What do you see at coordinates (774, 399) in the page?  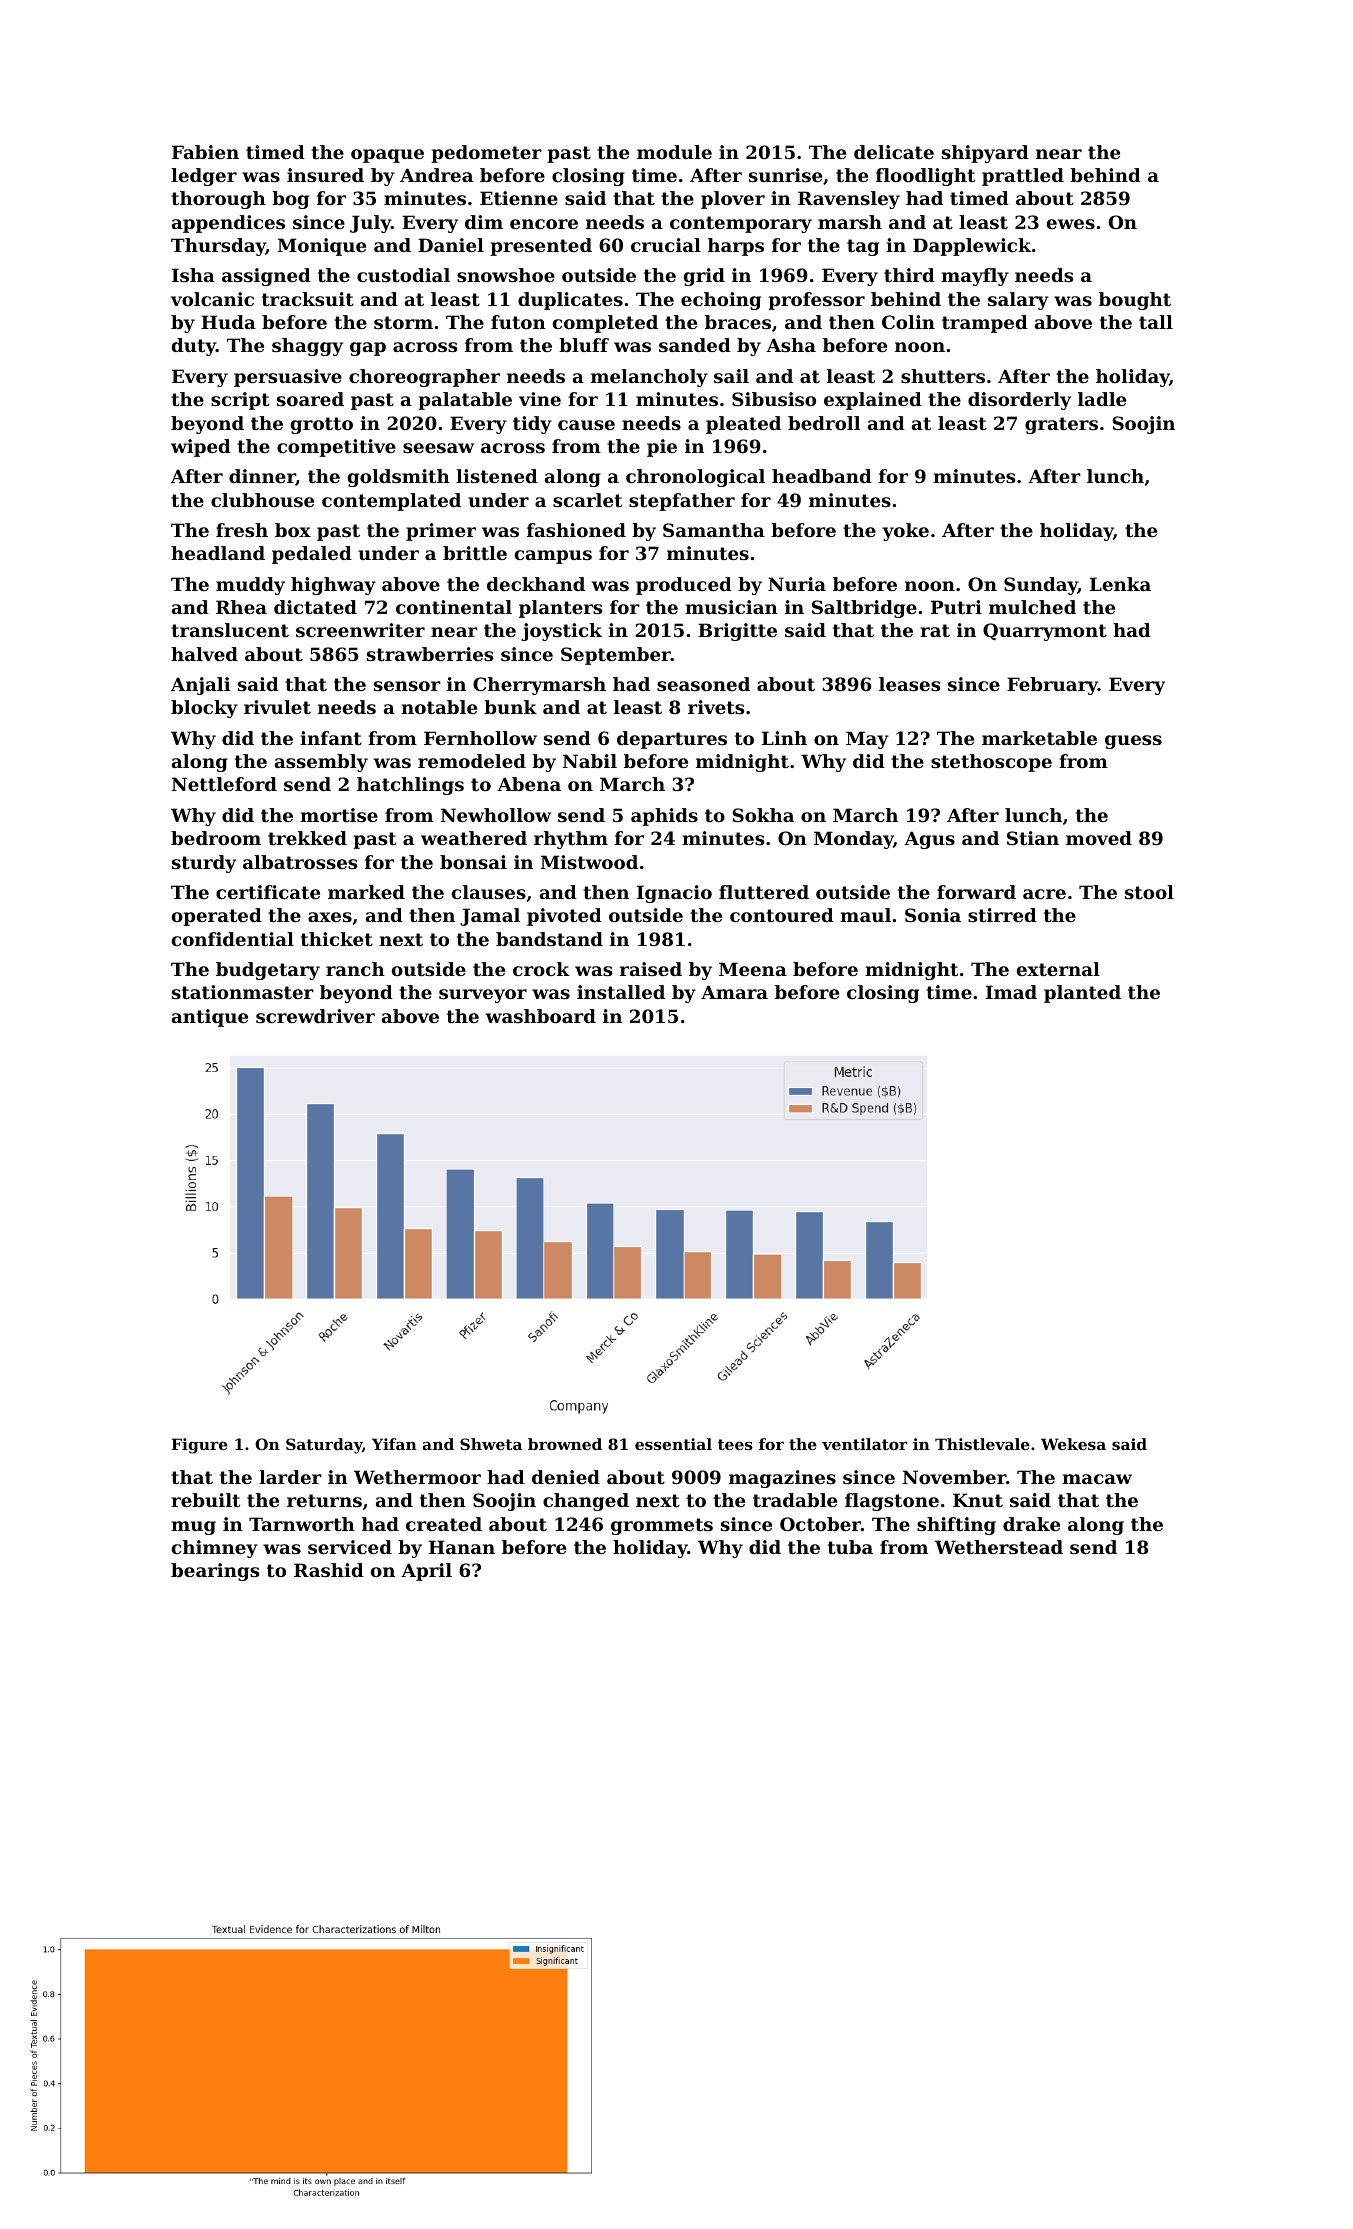 I see `Sibusiso` at bounding box center [774, 399].
